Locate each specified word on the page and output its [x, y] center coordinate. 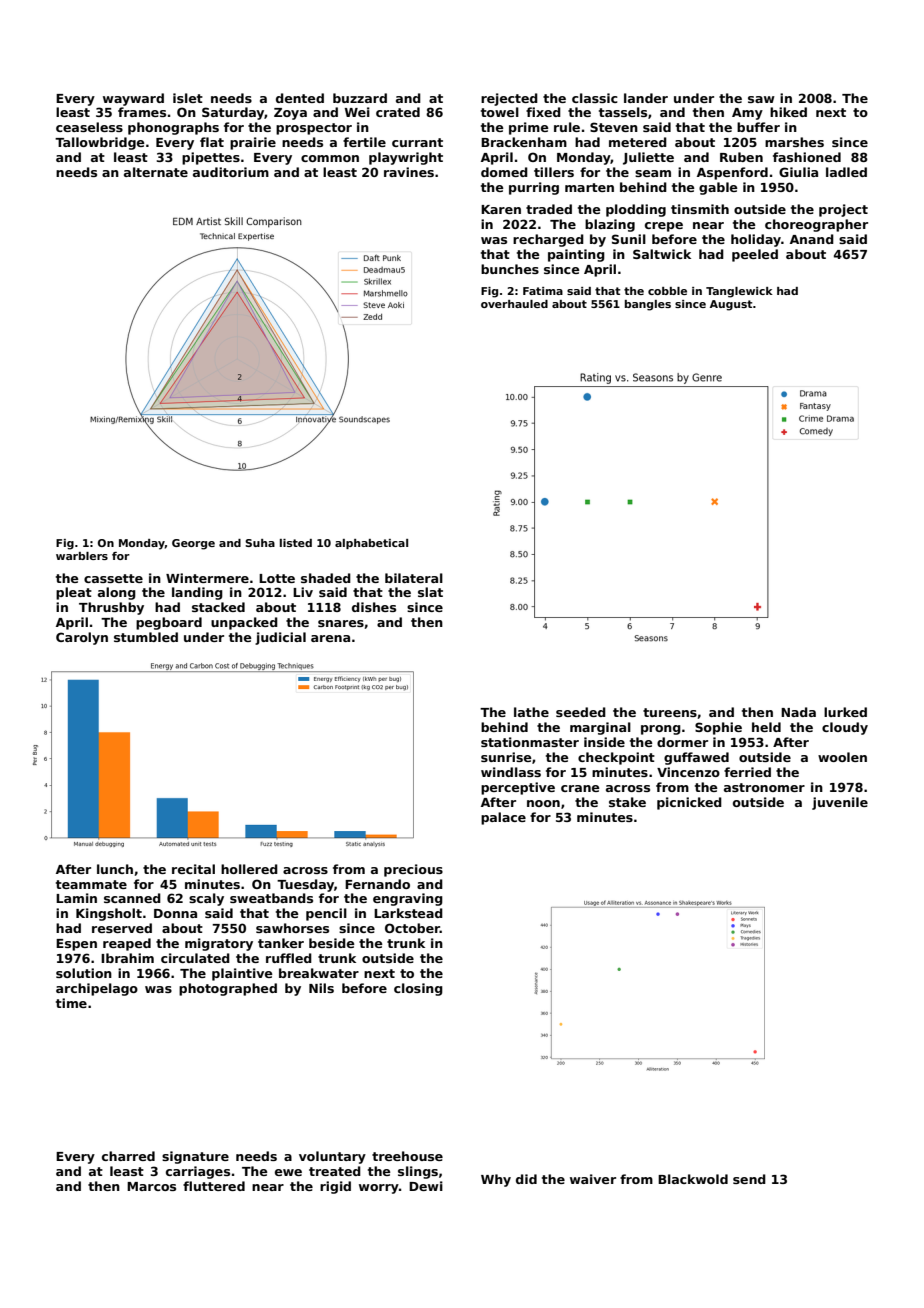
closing [418, 989]
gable [718, 188]
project [843, 210]
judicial [280, 638]
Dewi [426, 1186]
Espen [76, 945]
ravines [409, 172]
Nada [798, 712]
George [193, 544]
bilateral [414, 578]
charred [128, 1156]
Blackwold [693, 1179]
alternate [156, 172]
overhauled [514, 304]
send [749, 1179]
